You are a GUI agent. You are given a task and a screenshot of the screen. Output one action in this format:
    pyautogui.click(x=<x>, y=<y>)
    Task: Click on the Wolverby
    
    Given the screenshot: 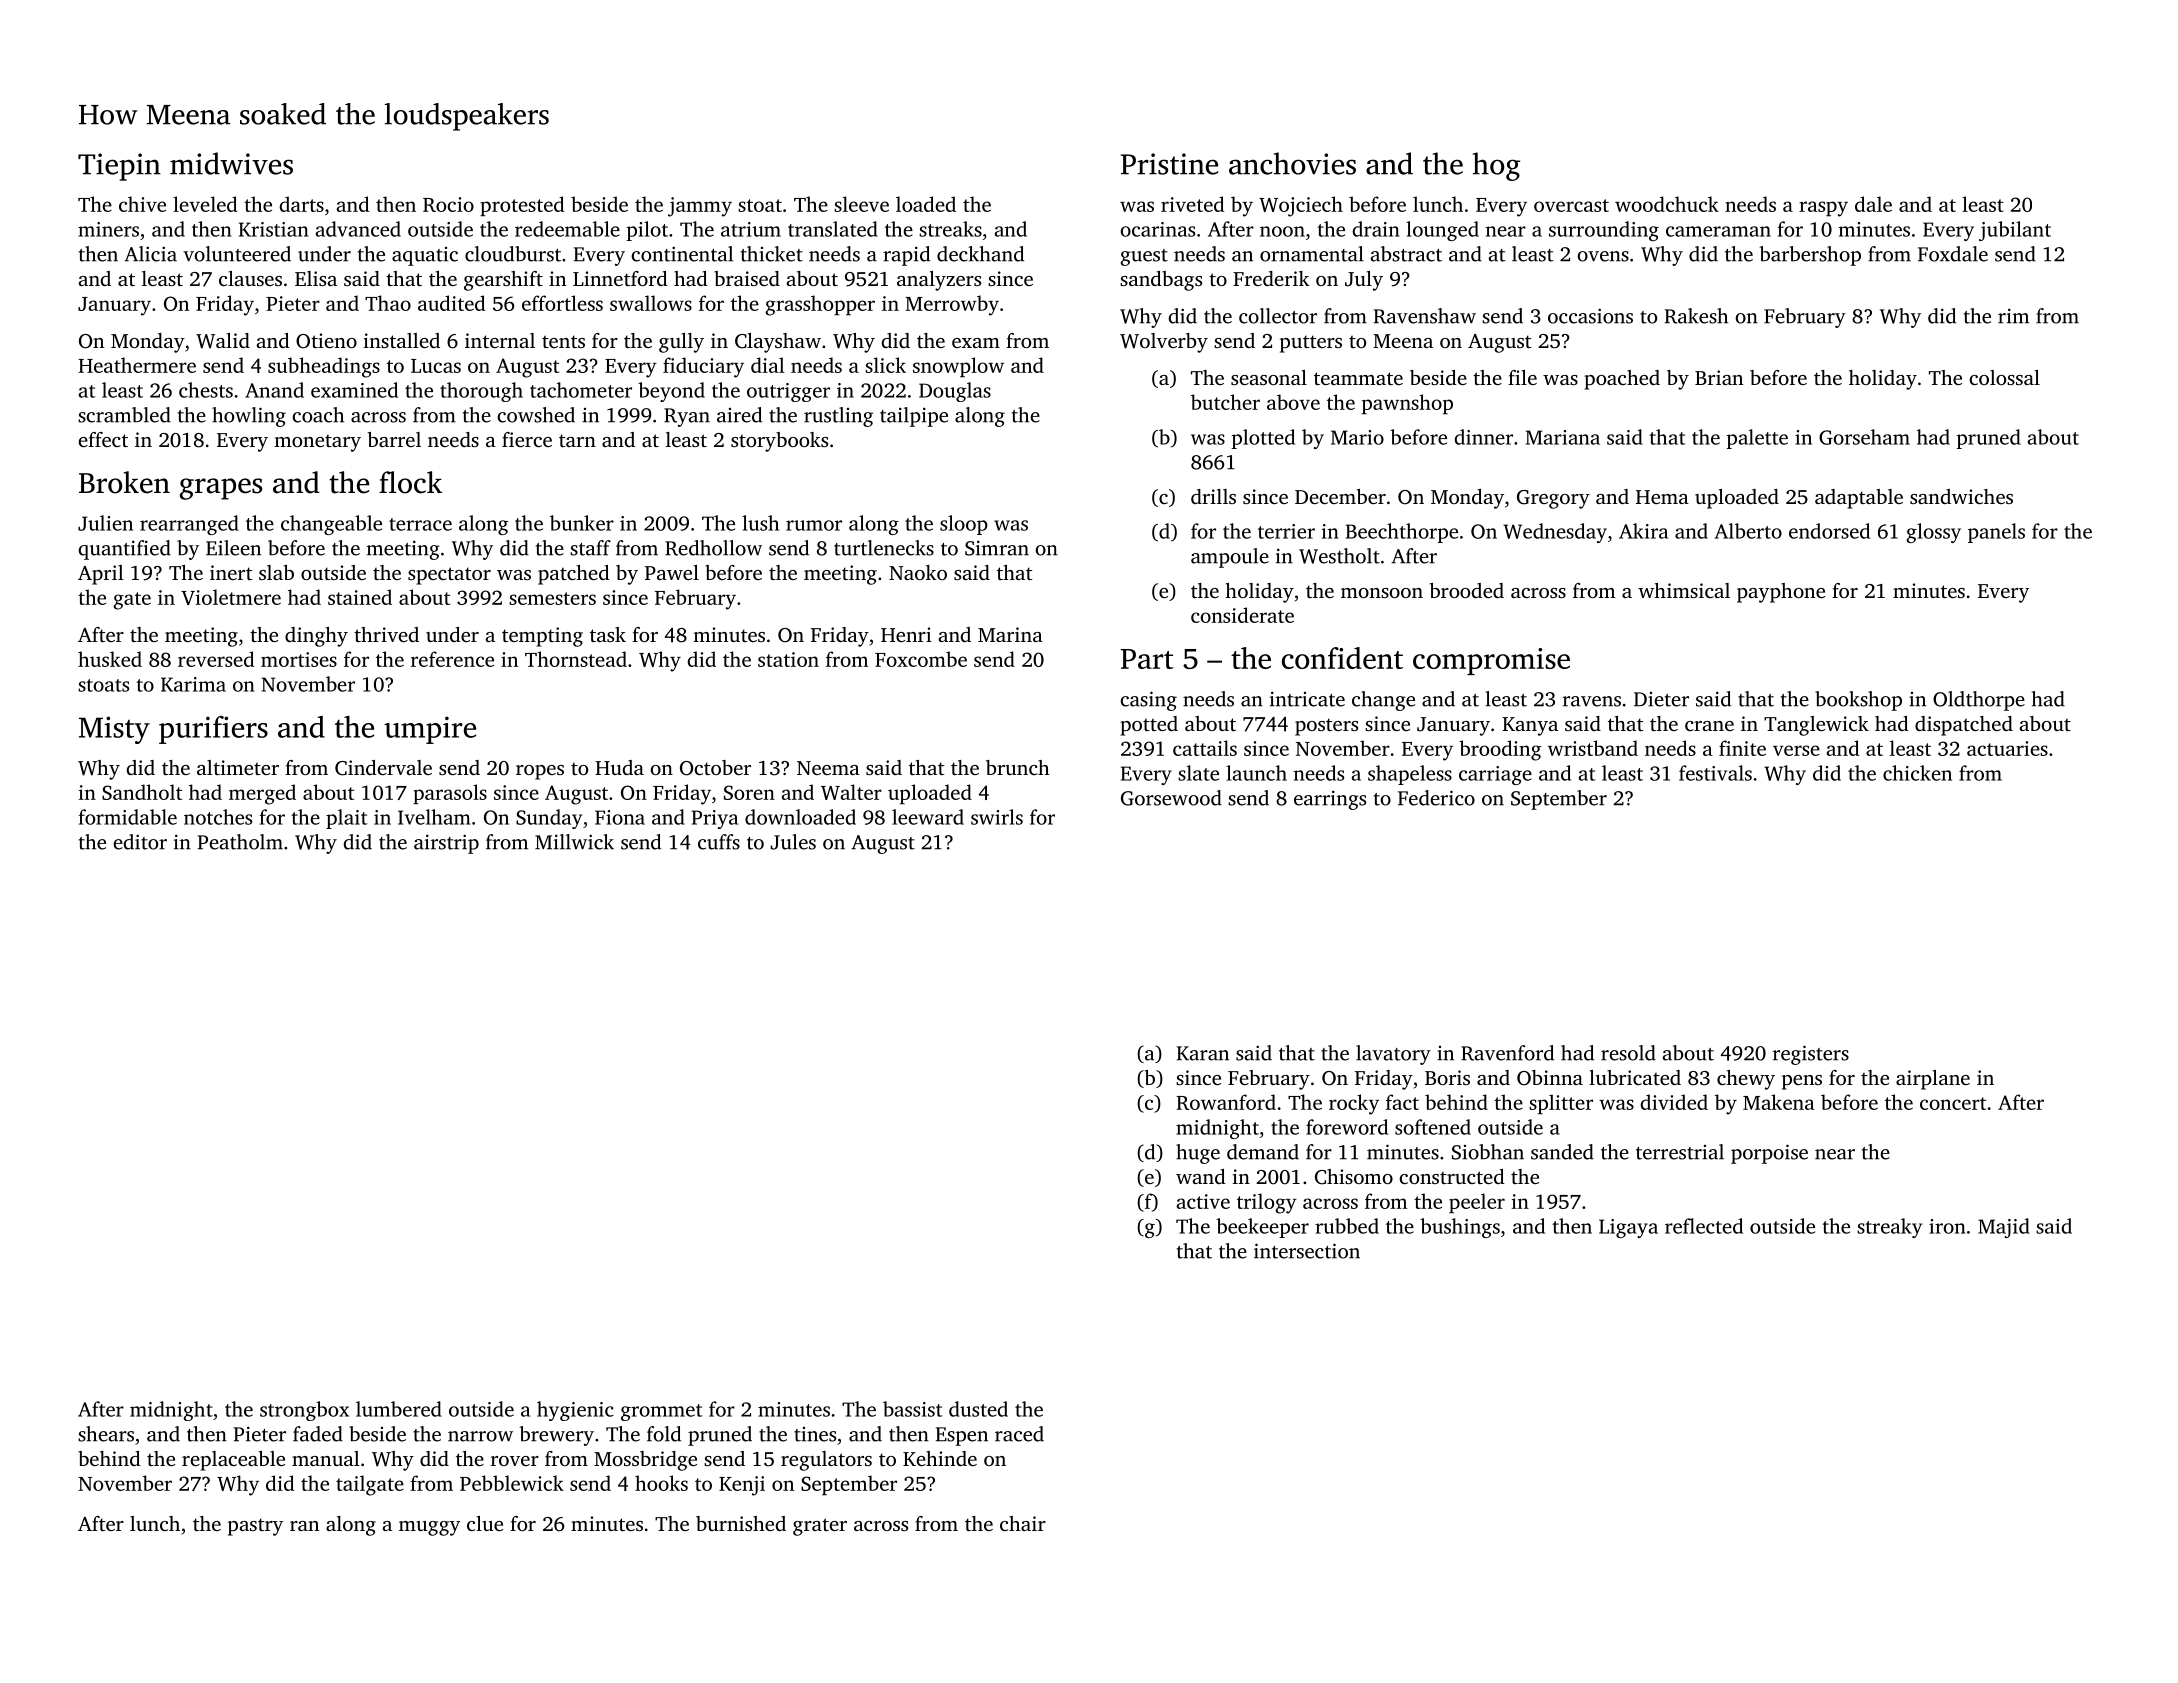 What is the action you would take?
    pyautogui.click(x=1164, y=343)
